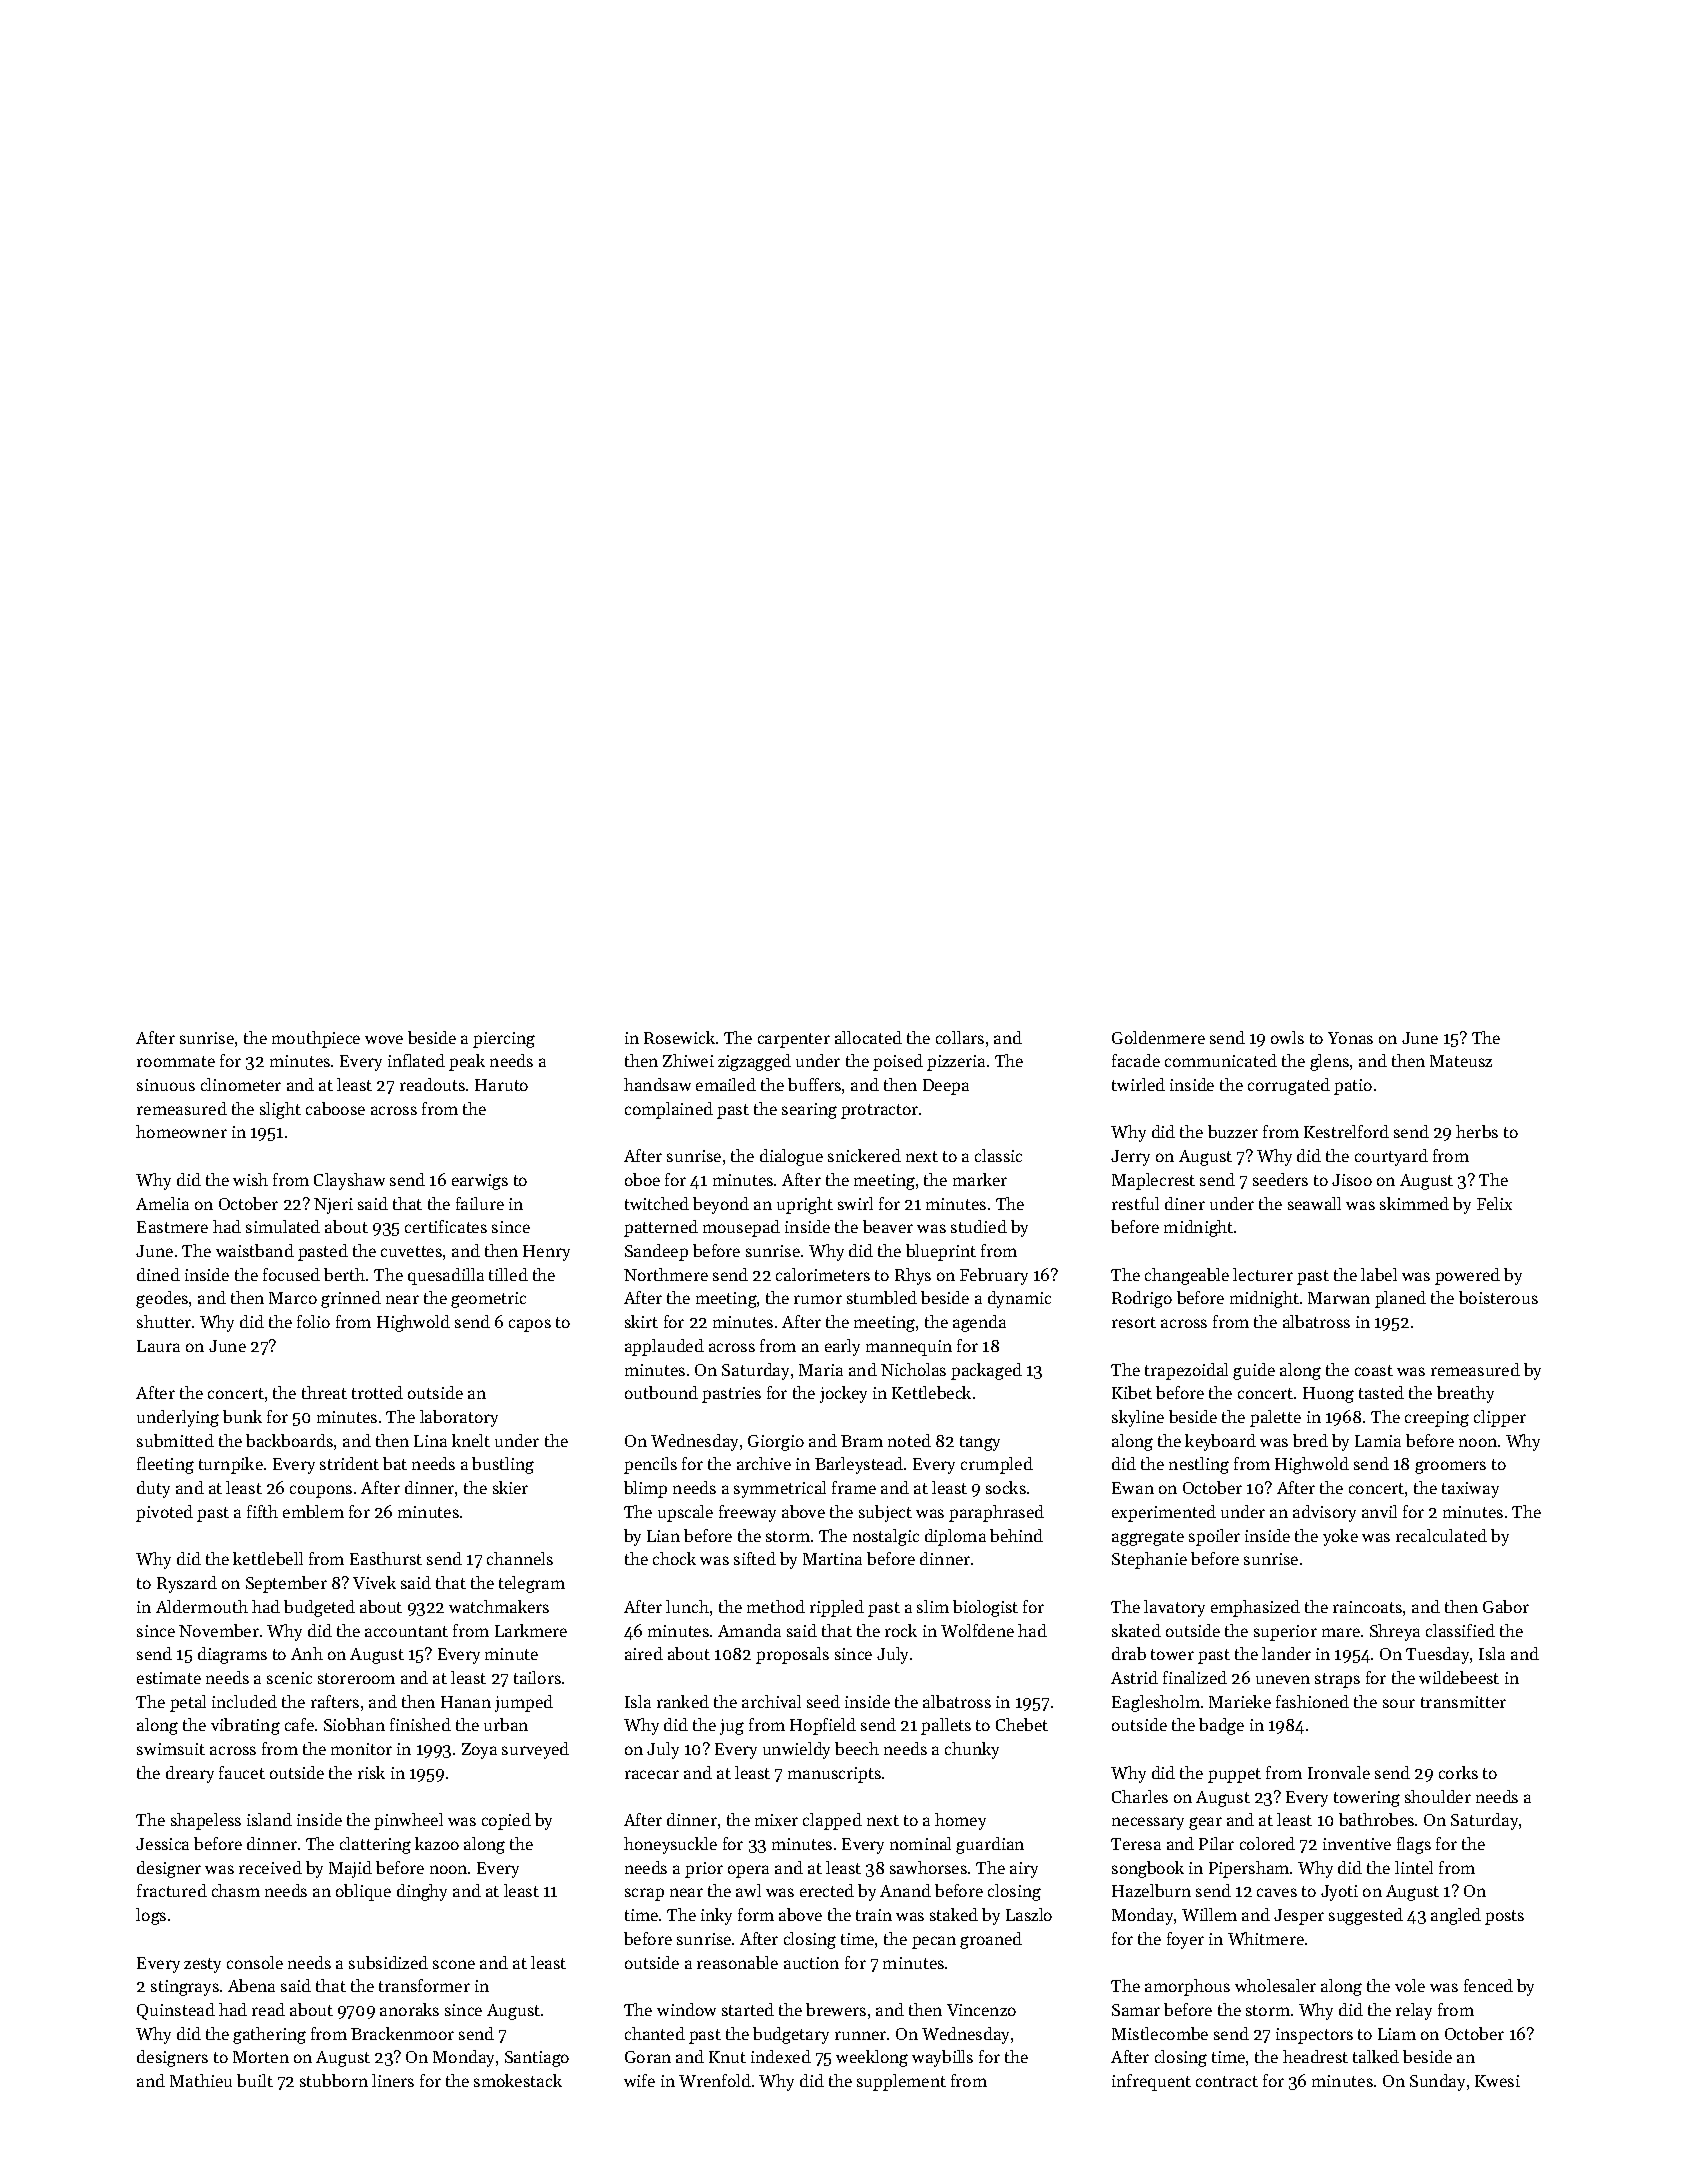 This screenshot has height=2178, width=1683. What do you see at coordinates (868, 1037) in the screenshot?
I see `allocated` at bounding box center [868, 1037].
